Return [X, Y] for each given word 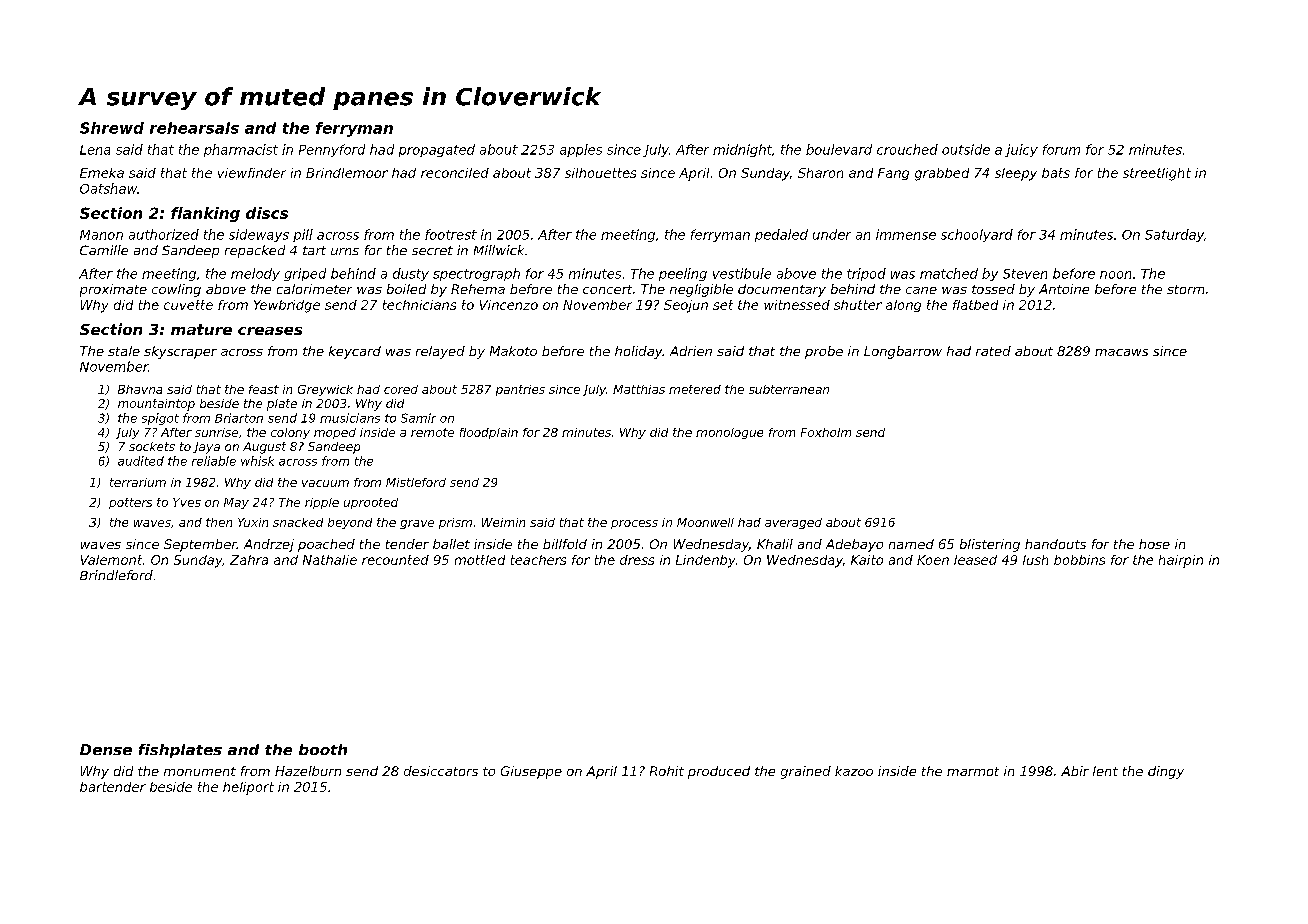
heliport [248, 788]
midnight [742, 150]
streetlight [1157, 174]
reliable [214, 461]
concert [607, 289]
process [634, 524]
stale [124, 351]
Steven [1025, 274]
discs [267, 213]
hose [1154, 544]
